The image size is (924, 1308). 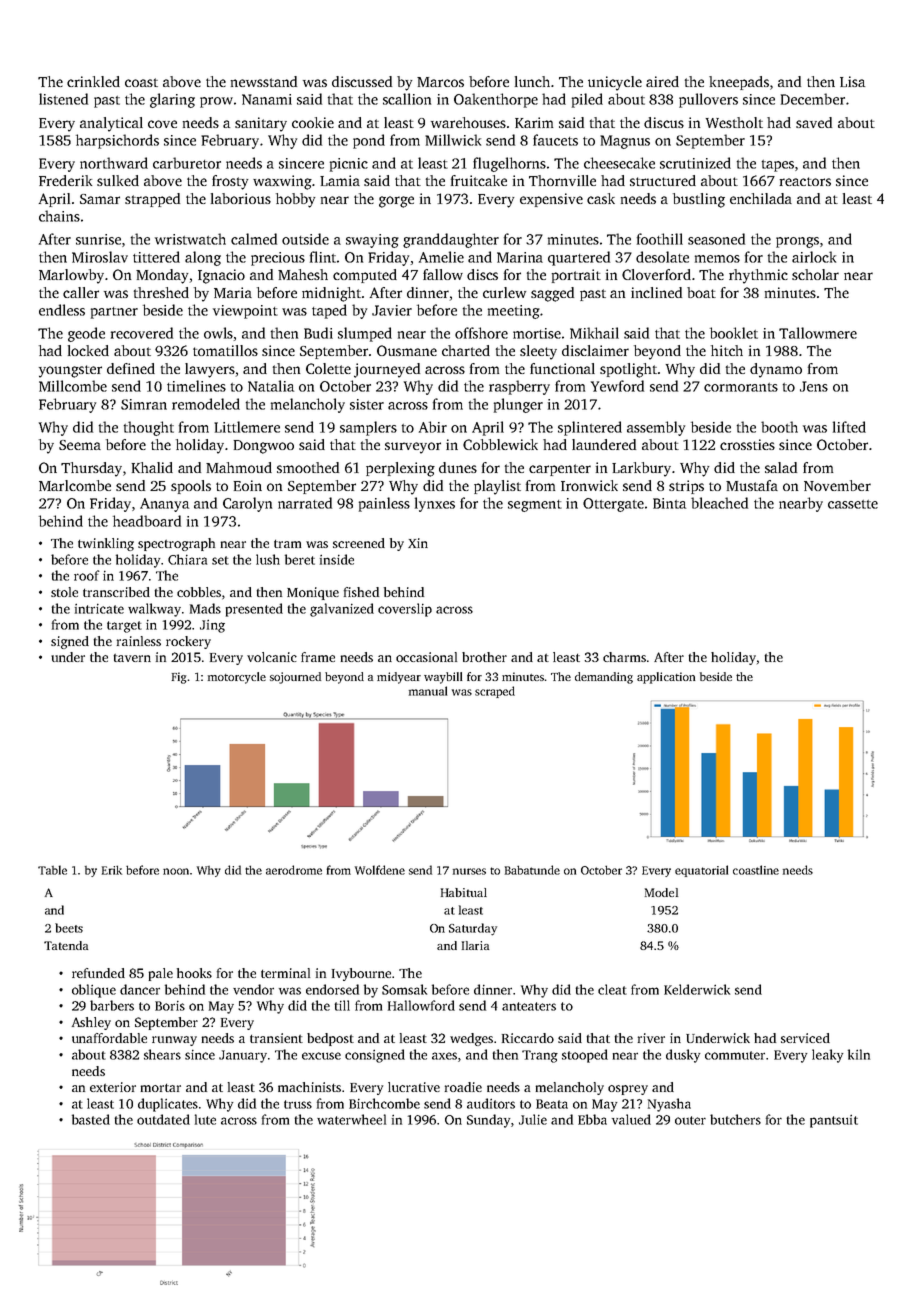 I want to click on anteaters, so click(x=529, y=1006).
